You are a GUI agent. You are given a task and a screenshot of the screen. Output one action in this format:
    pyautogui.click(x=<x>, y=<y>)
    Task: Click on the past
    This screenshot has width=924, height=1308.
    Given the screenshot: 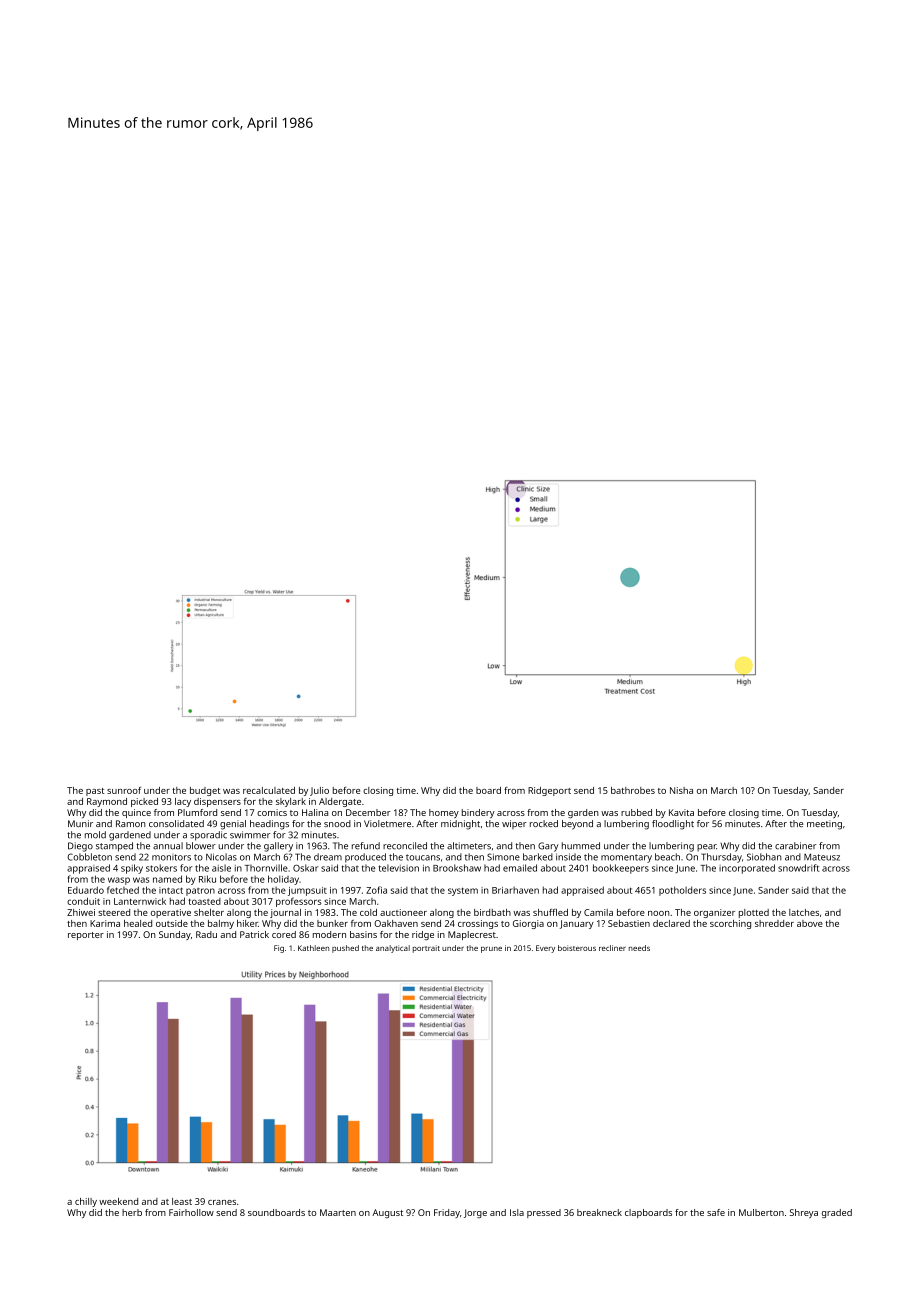 What is the action you would take?
    pyautogui.click(x=95, y=792)
